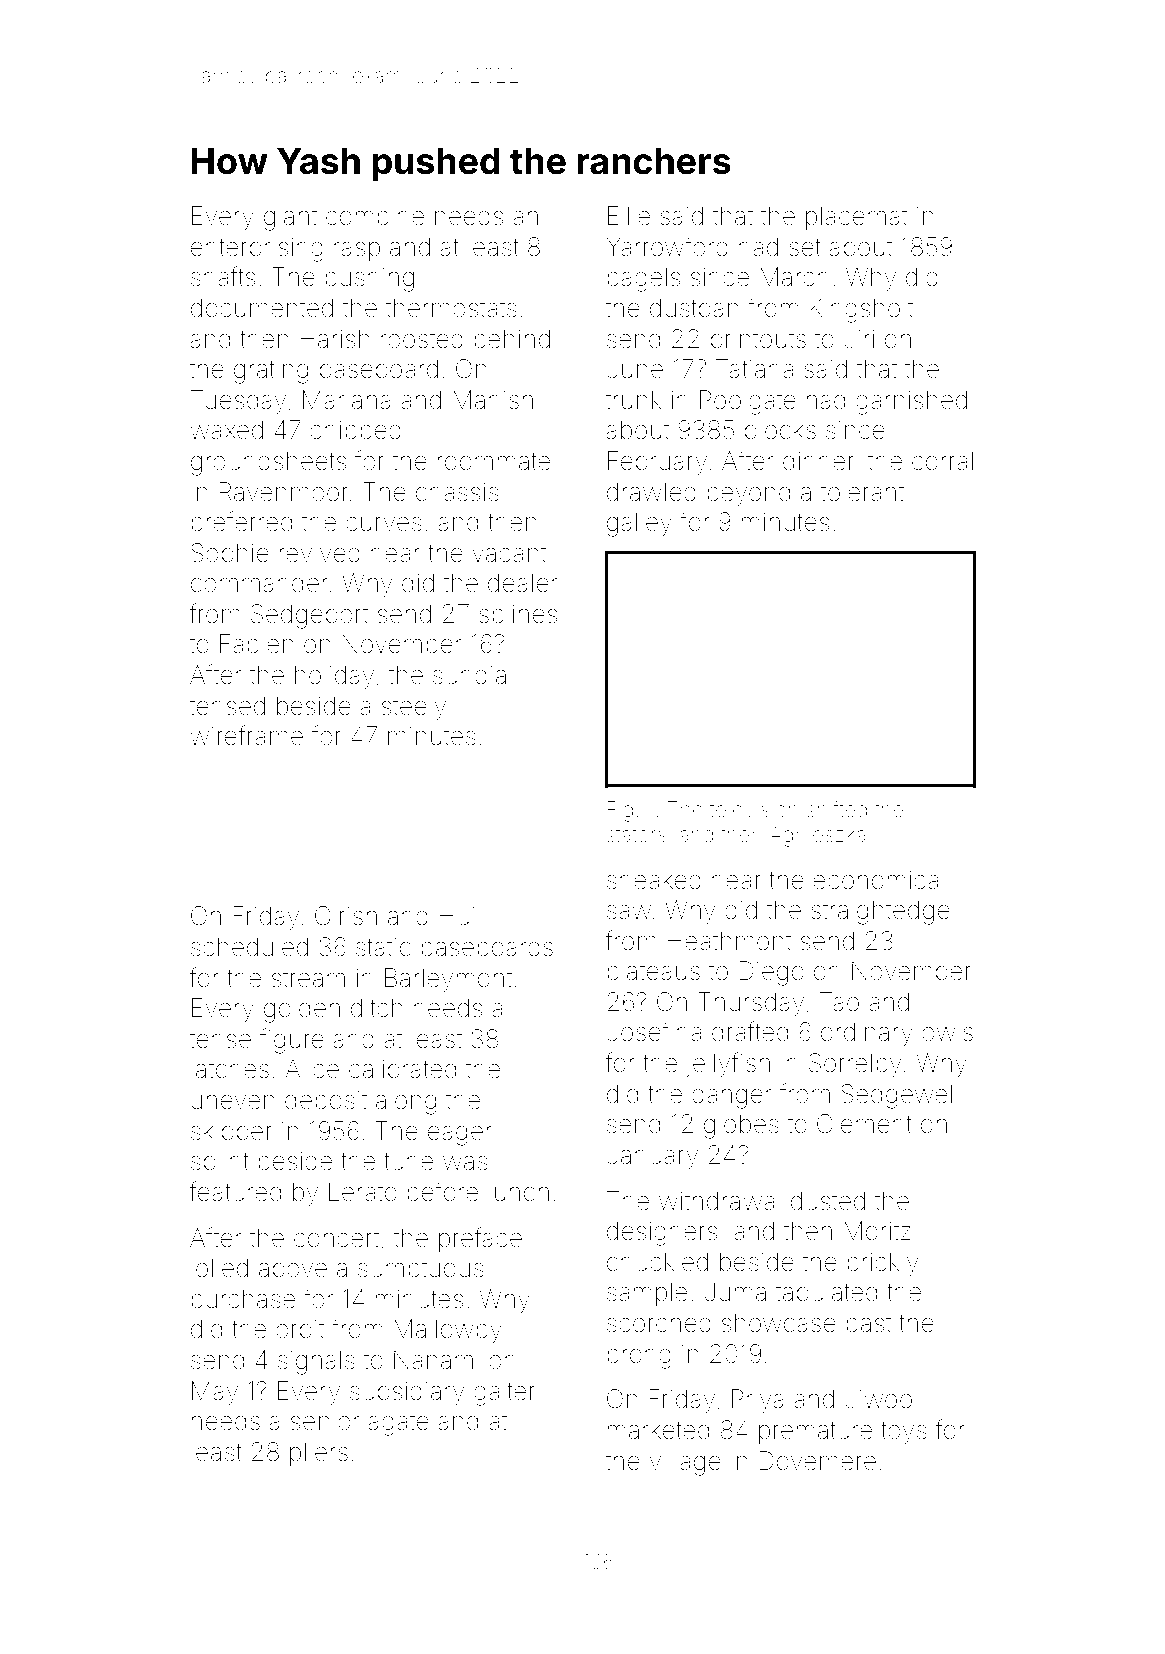  I want to click on lolled, so click(219, 1268).
